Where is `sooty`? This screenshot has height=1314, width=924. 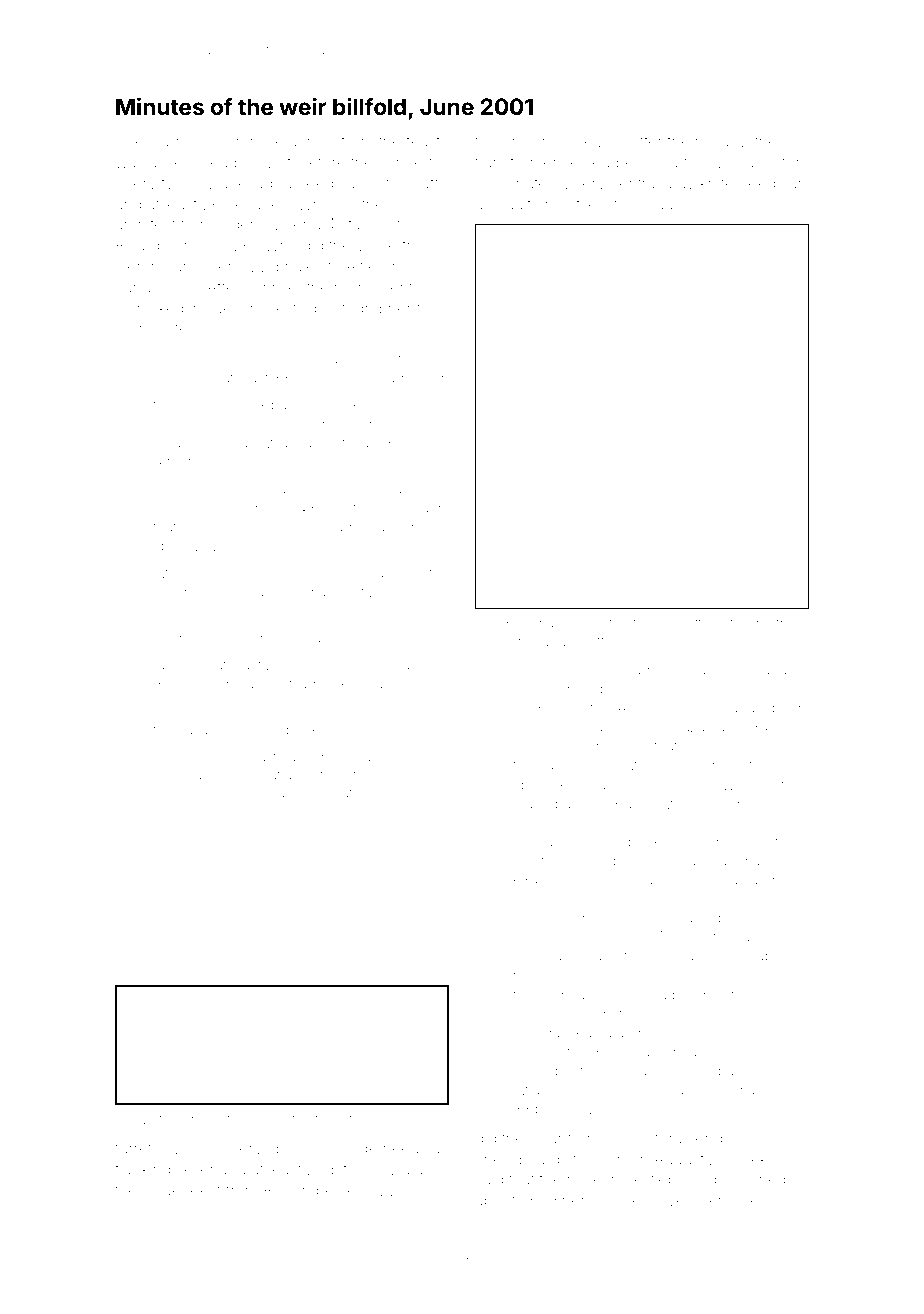 sooty is located at coordinates (344, 639).
